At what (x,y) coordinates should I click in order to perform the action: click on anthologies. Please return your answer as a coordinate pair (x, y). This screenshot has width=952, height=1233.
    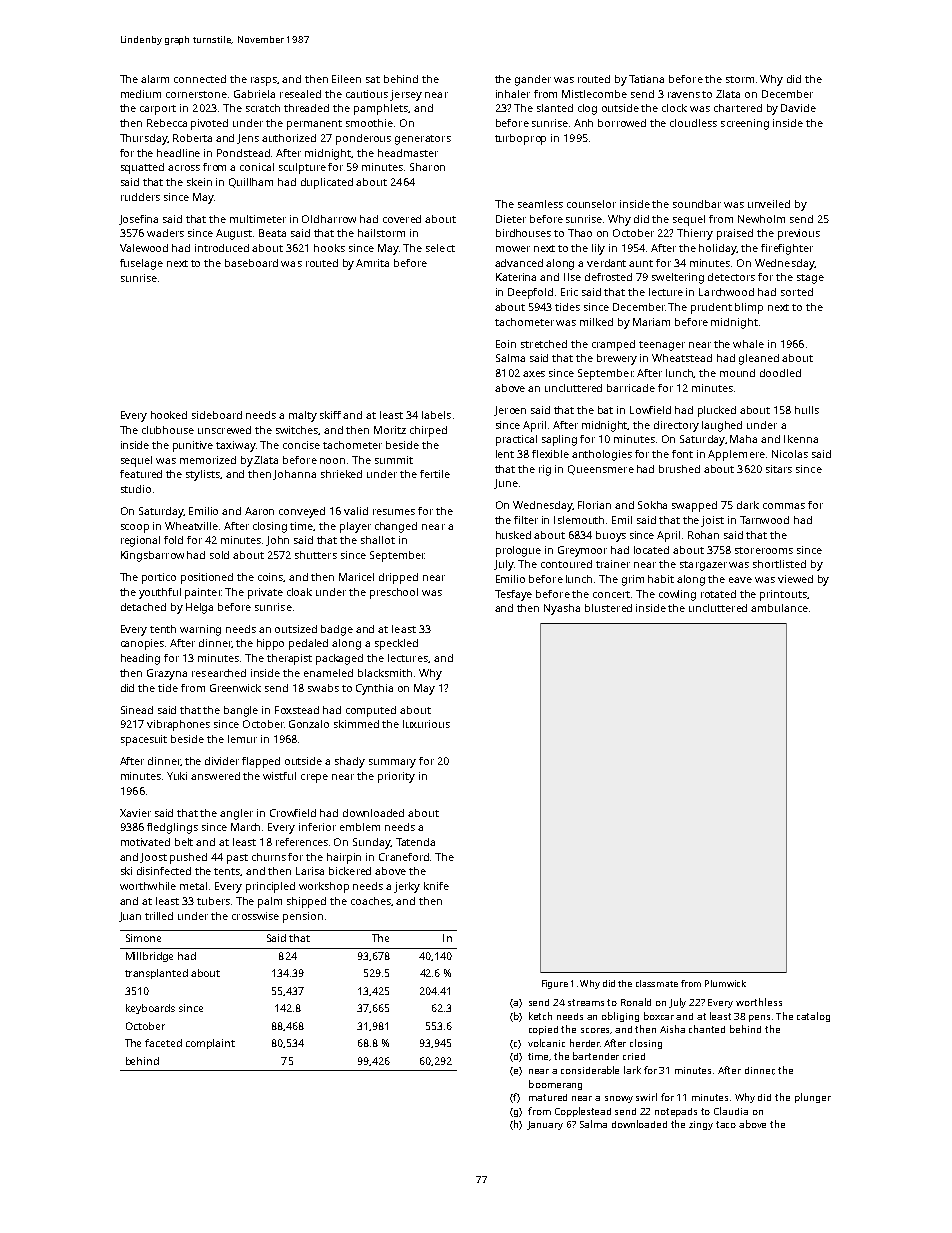
    Looking at the image, I should click on (602, 455).
